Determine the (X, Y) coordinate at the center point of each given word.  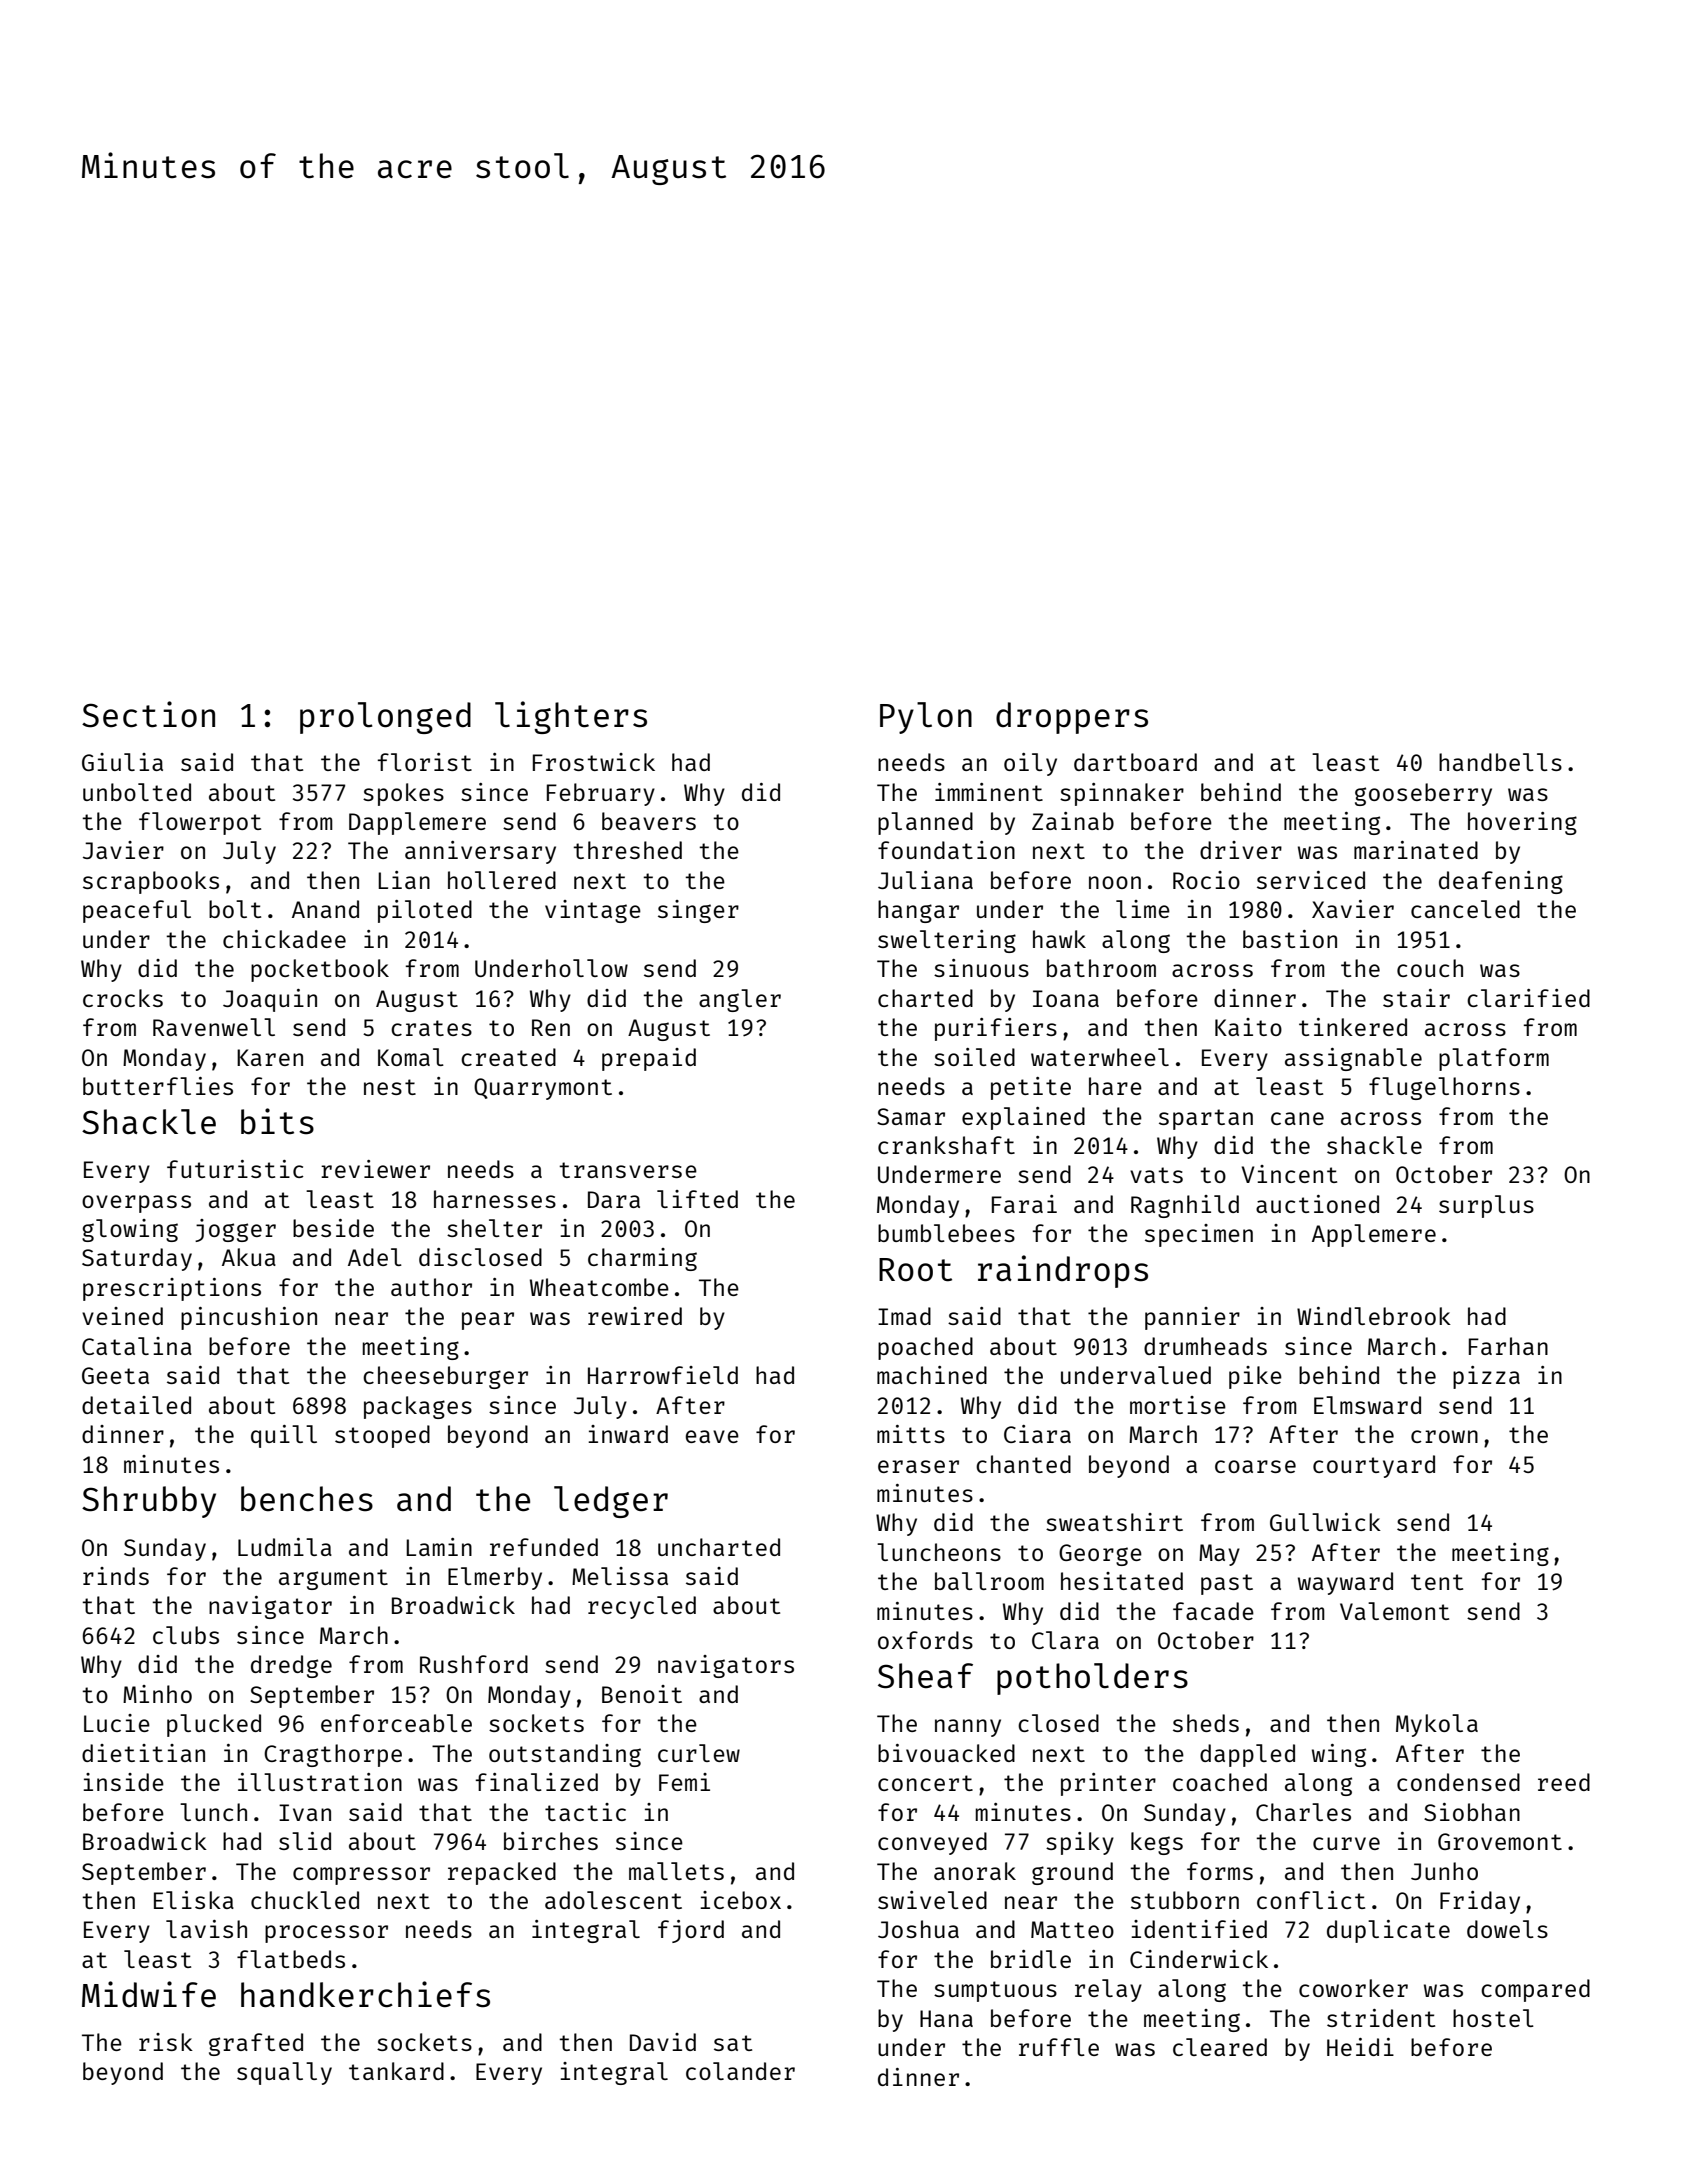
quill (284, 1436)
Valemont (1394, 1611)
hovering (1522, 823)
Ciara (1037, 1434)
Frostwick (594, 762)
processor (326, 1934)
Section (148, 714)
